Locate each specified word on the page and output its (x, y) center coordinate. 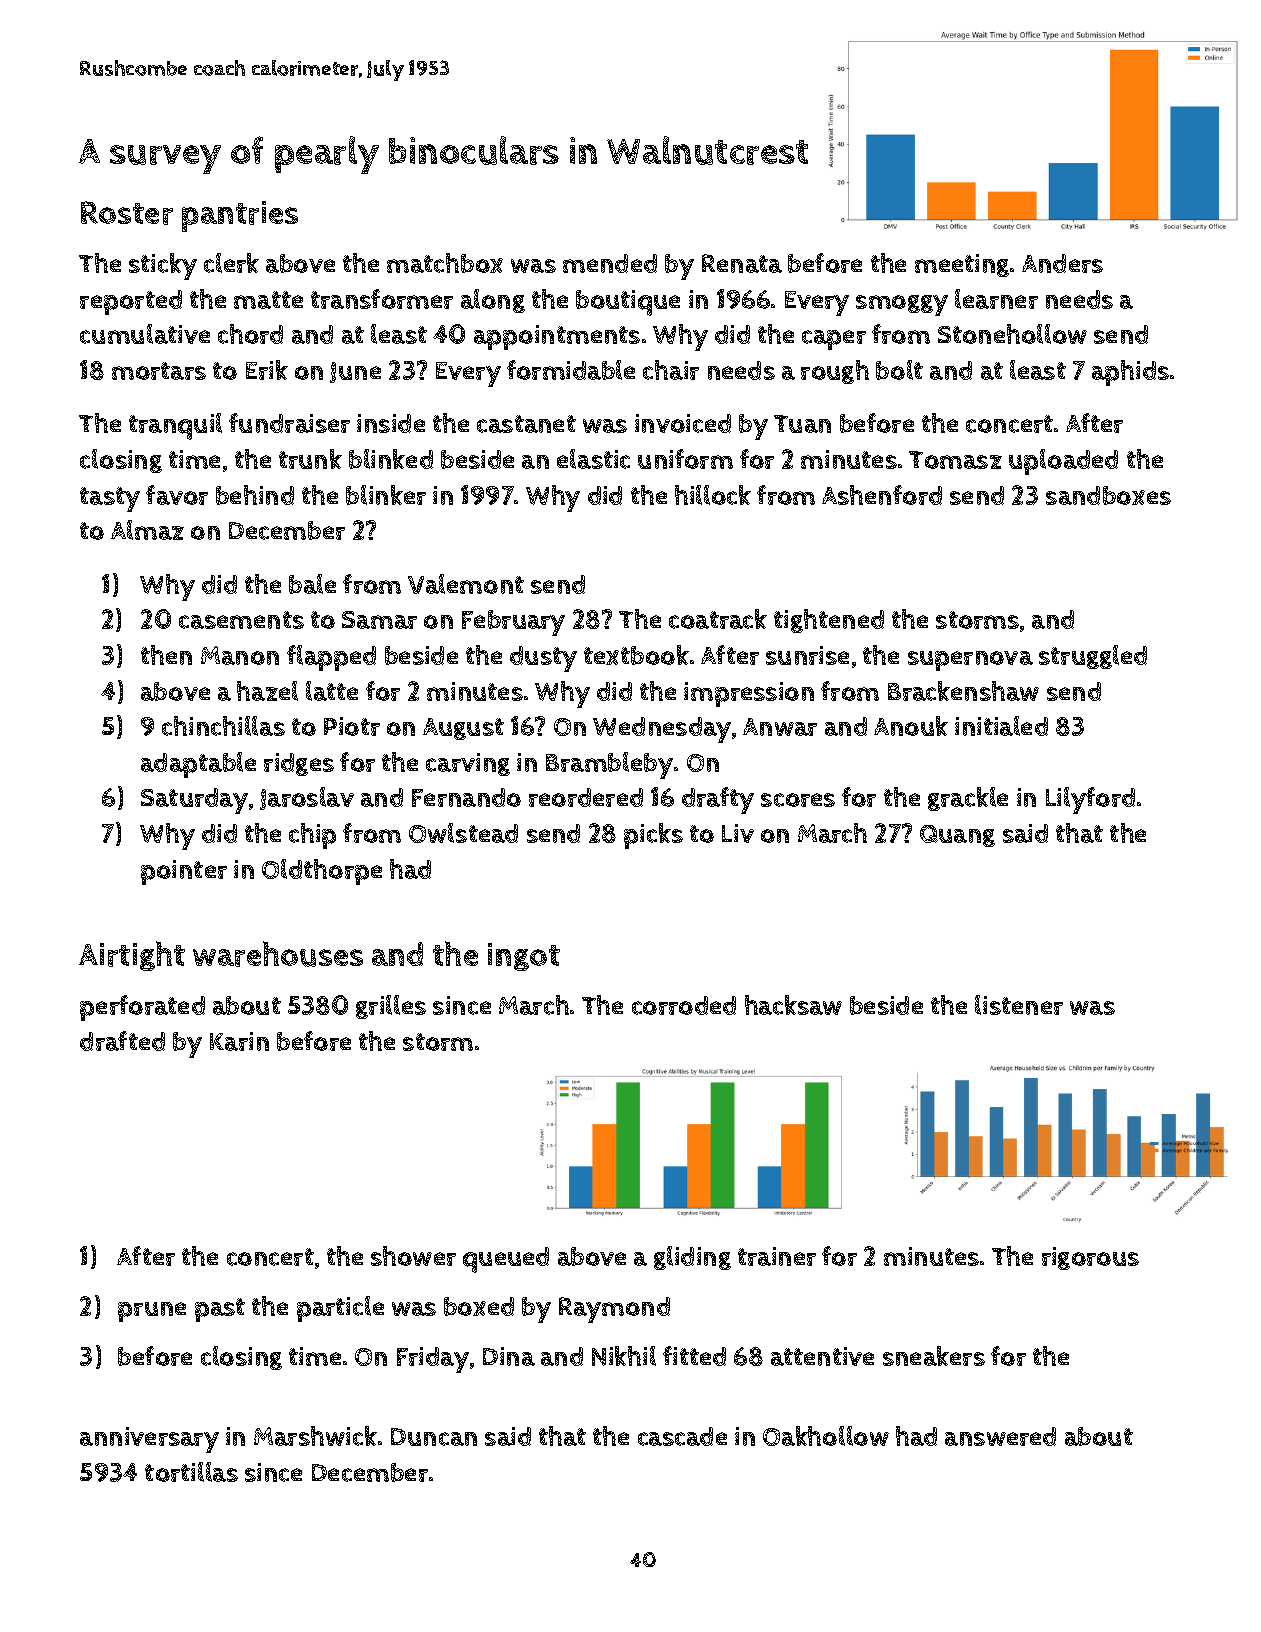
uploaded (1063, 462)
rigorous (1090, 1258)
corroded (684, 1005)
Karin (239, 1041)
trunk (310, 459)
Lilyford (1090, 800)
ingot (524, 957)
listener (1019, 1005)
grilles (391, 1007)
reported (131, 302)
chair (671, 370)
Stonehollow (1012, 334)
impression (749, 694)
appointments (557, 337)
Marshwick (315, 1436)
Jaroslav (307, 798)
